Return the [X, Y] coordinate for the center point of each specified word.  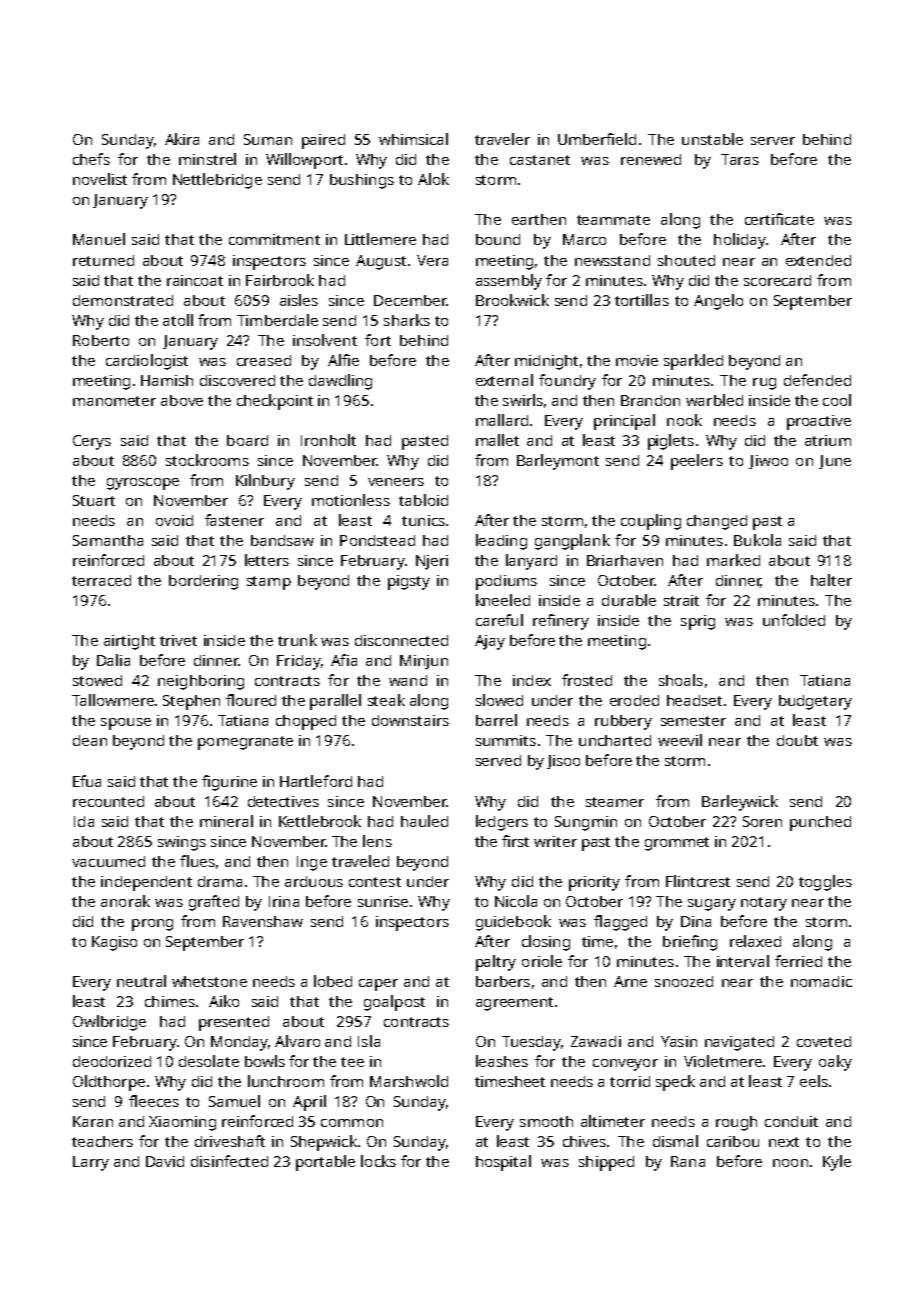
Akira [182, 139]
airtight [129, 642]
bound [498, 239]
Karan [93, 1121]
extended [818, 260]
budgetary [815, 702]
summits [506, 740]
